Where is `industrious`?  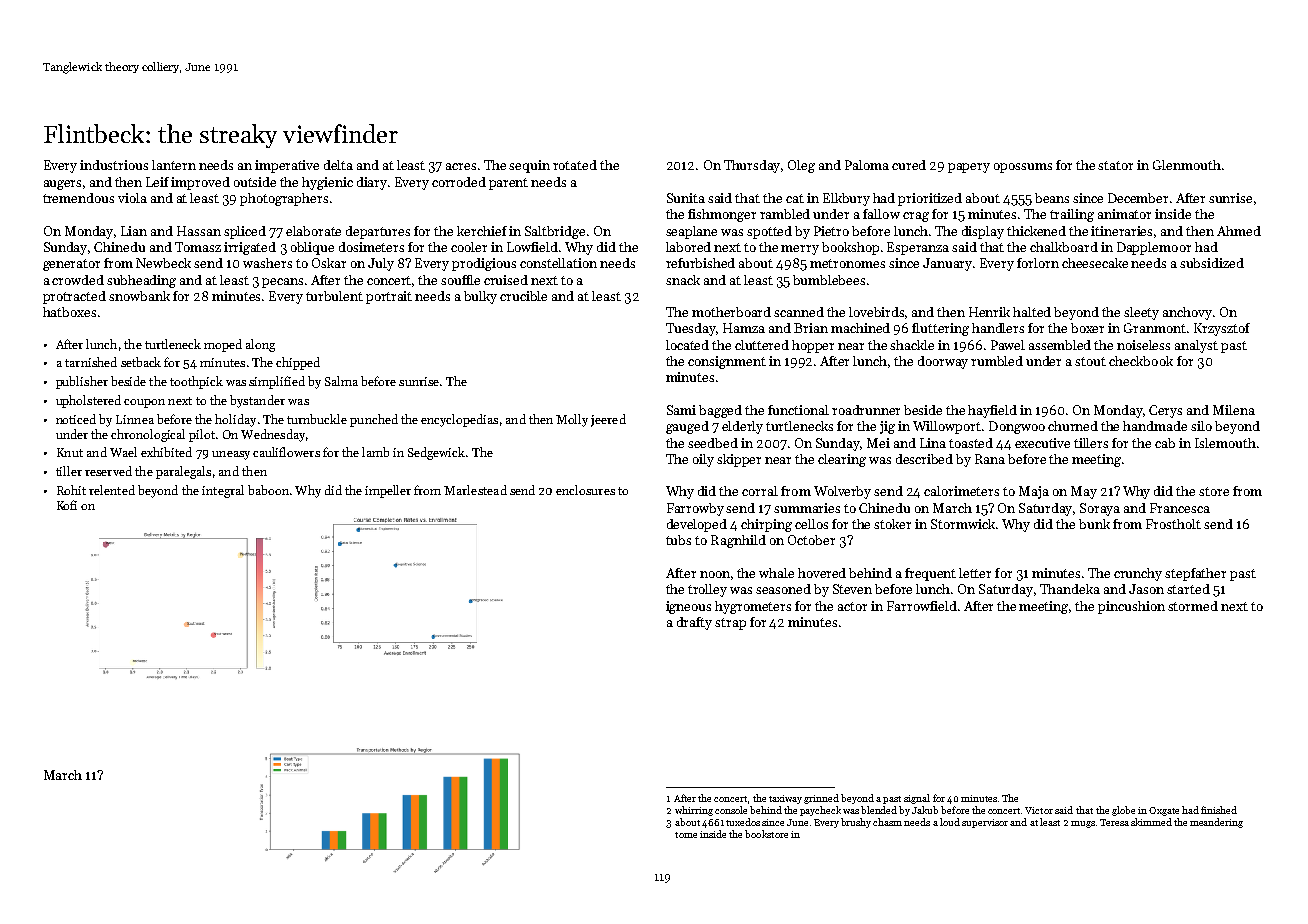
industrious is located at coordinates (114, 165).
